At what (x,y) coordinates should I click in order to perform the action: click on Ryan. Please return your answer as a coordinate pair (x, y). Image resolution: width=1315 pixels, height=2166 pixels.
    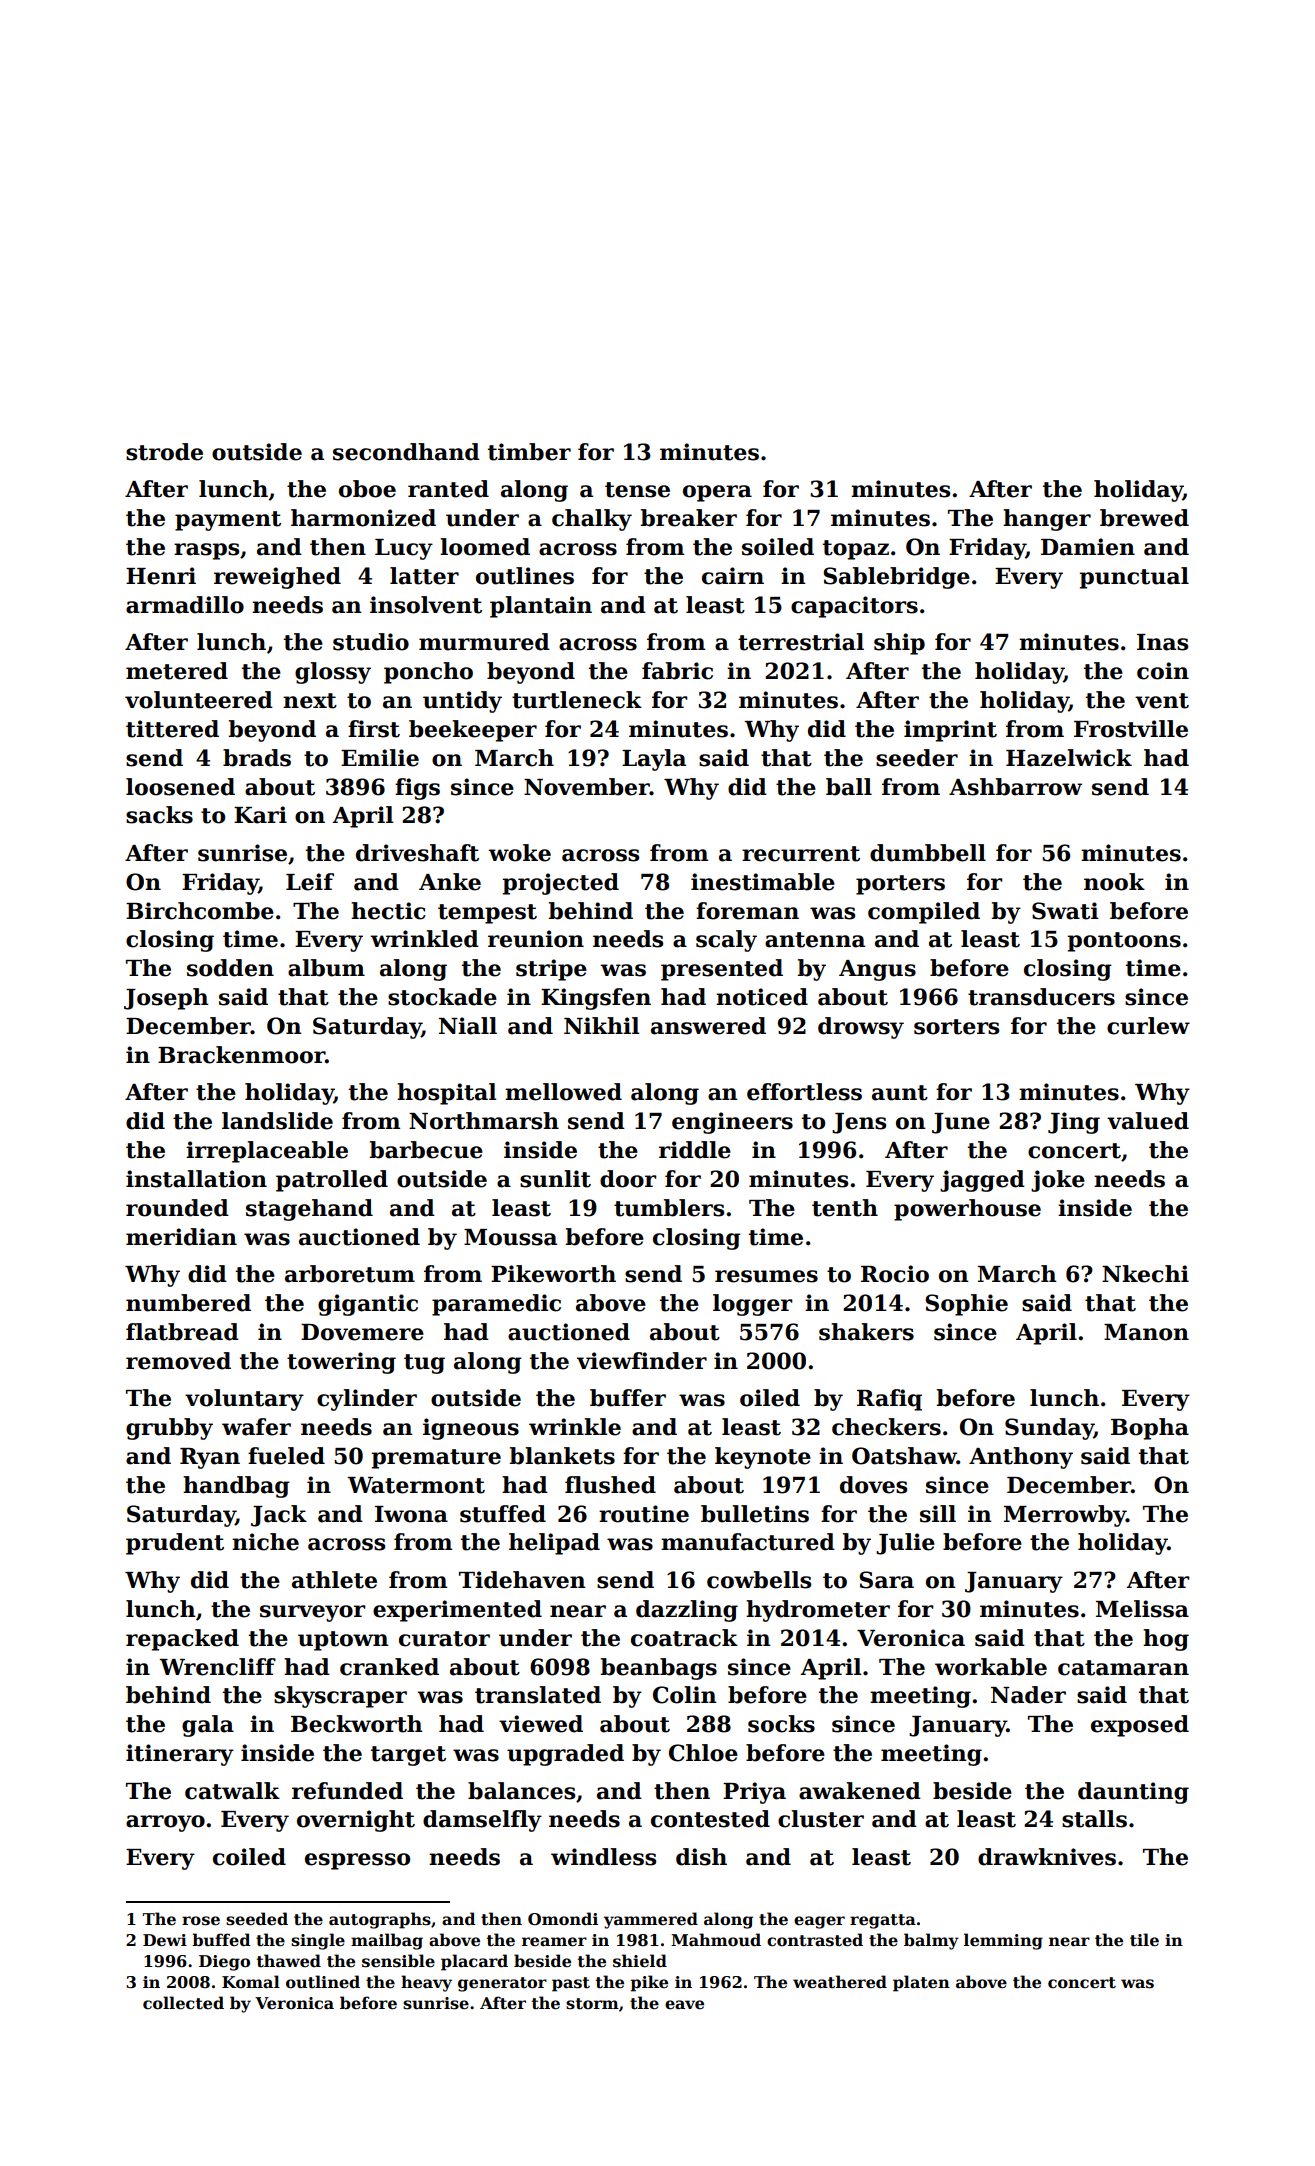
    Looking at the image, I should click on (210, 1458).
